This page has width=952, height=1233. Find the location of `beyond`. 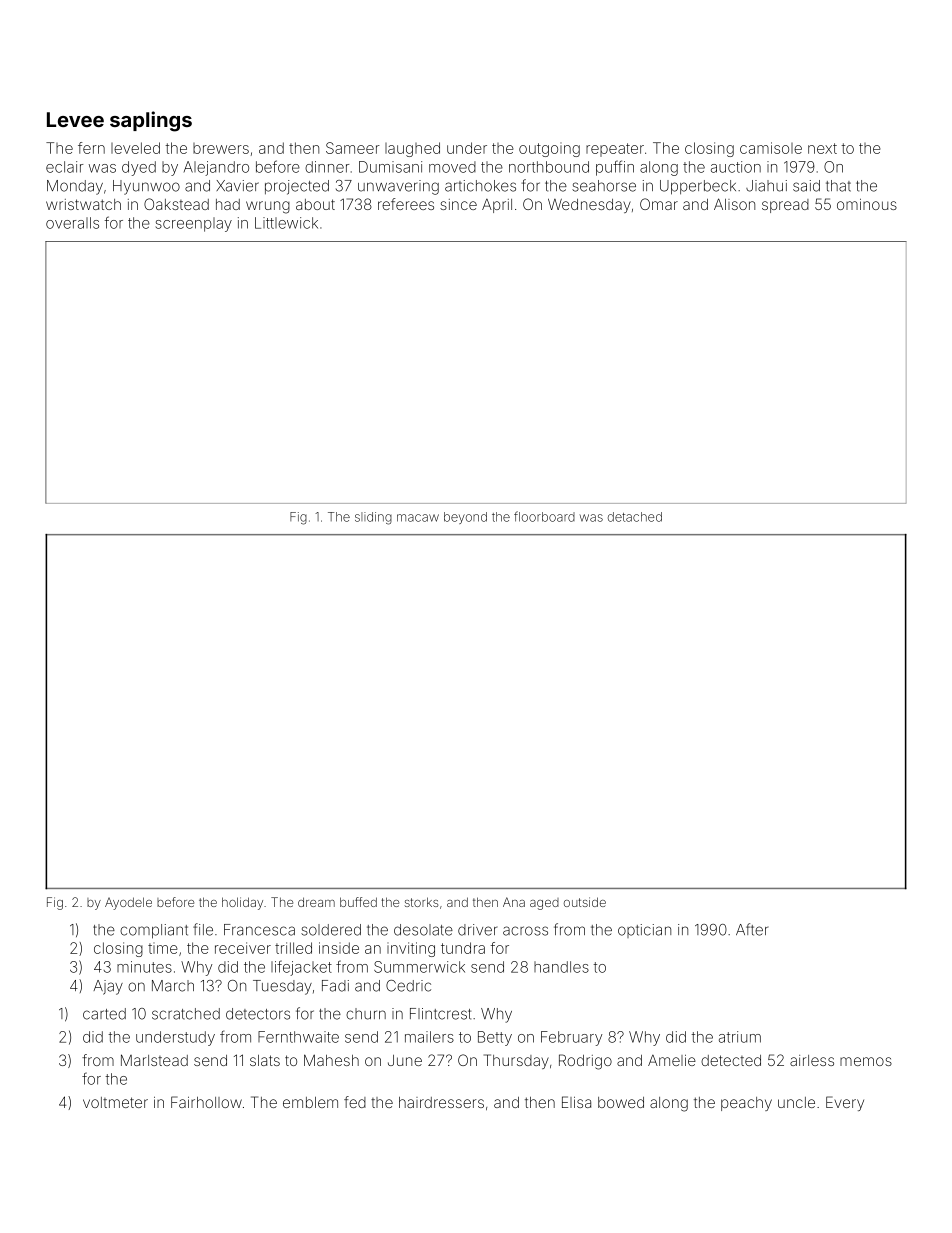

beyond is located at coordinates (465, 518).
